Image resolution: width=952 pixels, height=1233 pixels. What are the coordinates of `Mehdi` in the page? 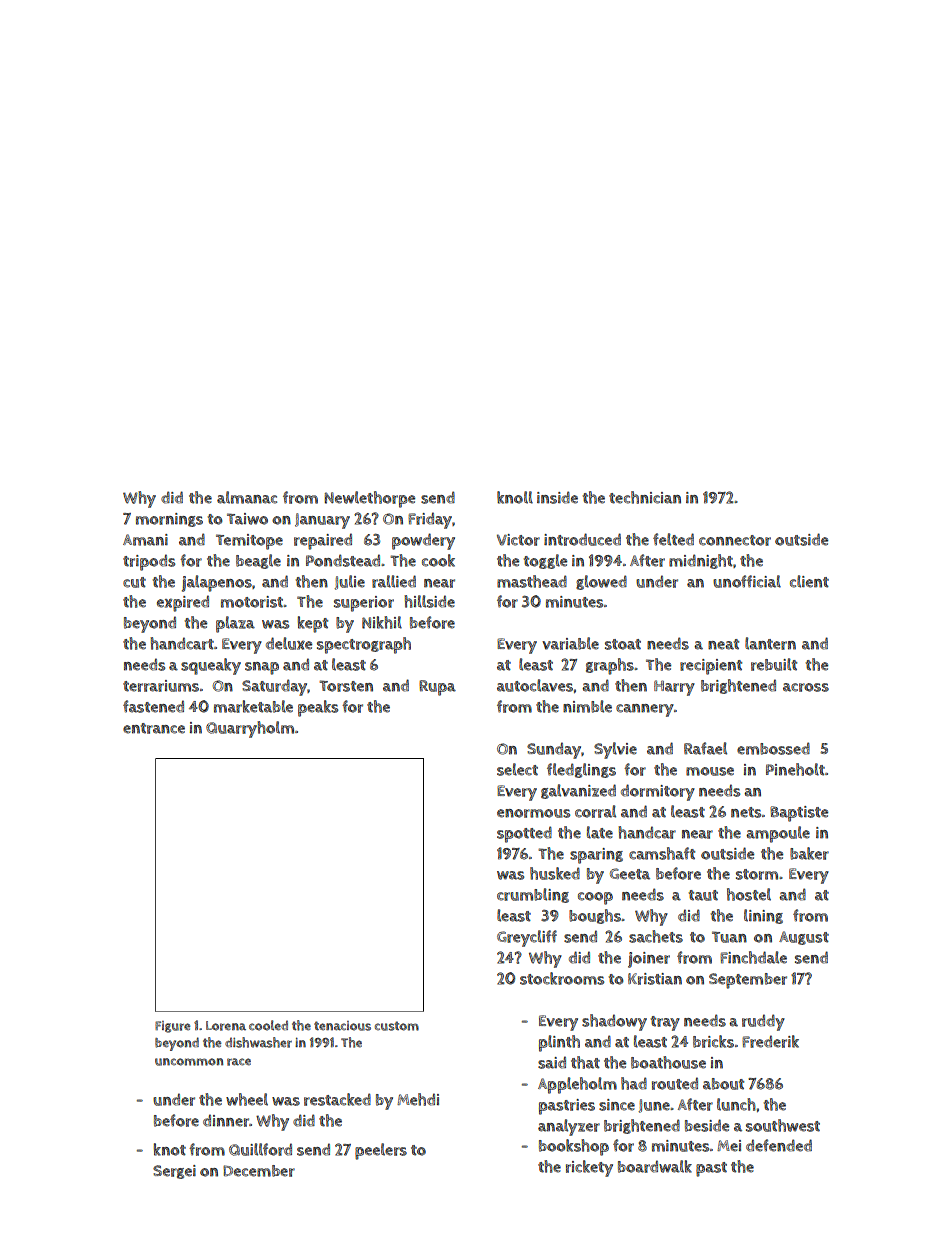 It's located at (418, 1099).
